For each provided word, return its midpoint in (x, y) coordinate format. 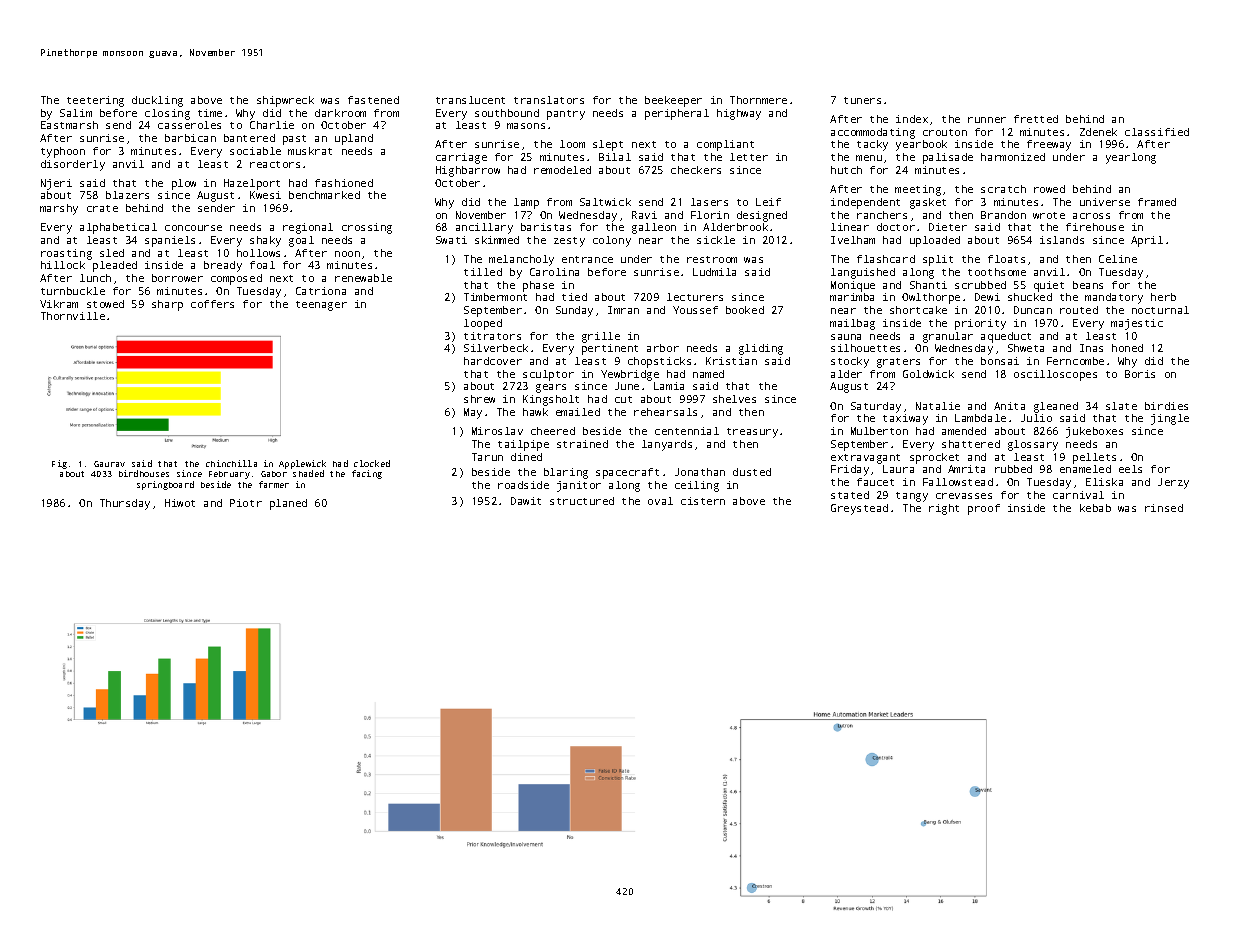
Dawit (526, 501)
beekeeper (673, 101)
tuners (862, 100)
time (210, 113)
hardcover (493, 361)
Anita (1009, 406)
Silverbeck (496, 348)
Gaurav (109, 464)
